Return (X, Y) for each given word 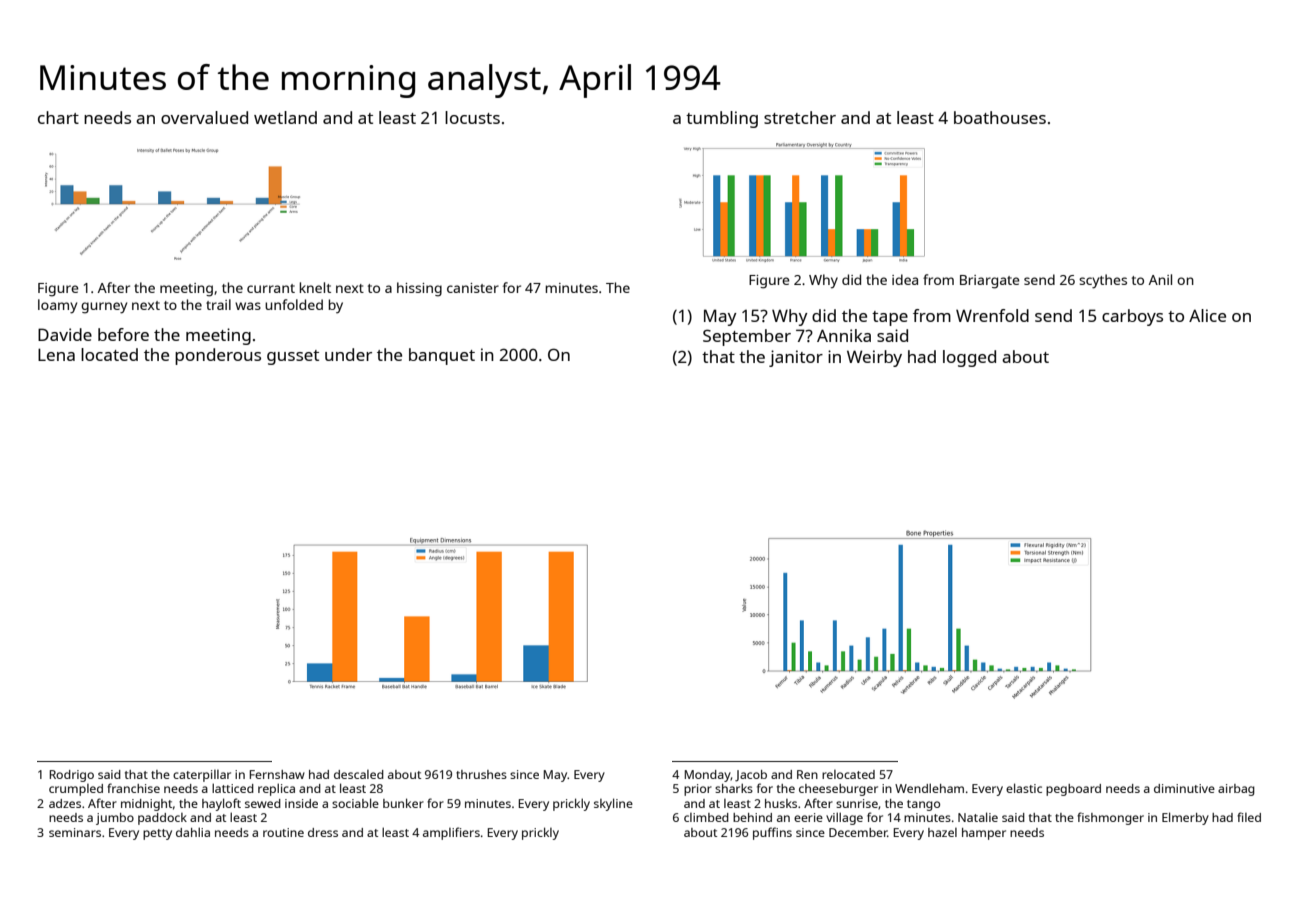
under (348, 354)
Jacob (751, 776)
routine (283, 832)
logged (969, 358)
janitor (796, 358)
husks (781, 803)
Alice (1207, 315)
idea (905, 279)
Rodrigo (72, 776)
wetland (285, 117)
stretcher (800, 117)
